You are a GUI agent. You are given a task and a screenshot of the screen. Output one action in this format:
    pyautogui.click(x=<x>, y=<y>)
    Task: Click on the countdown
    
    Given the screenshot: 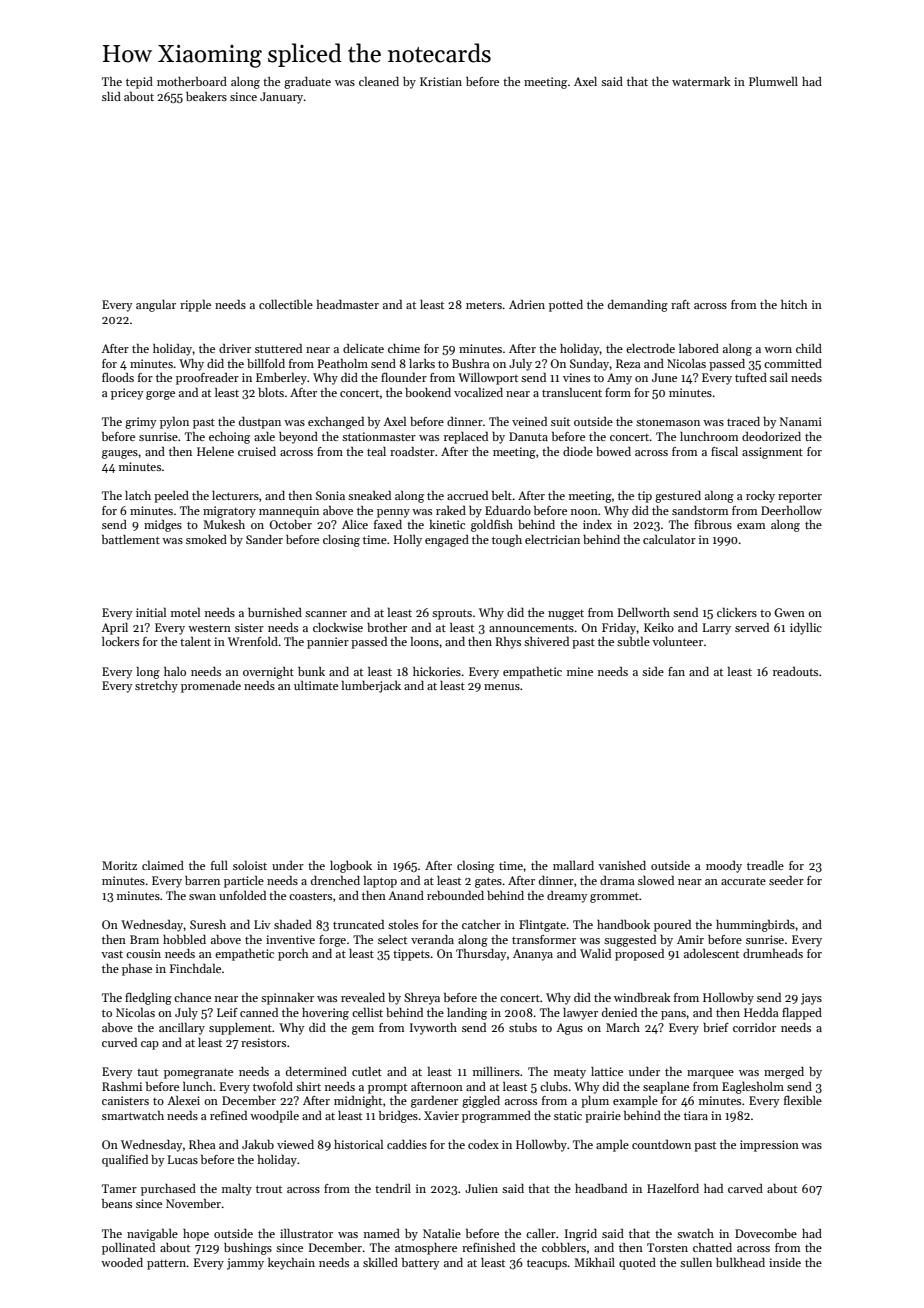 What is the action you would take?
    pyautogui.click(x=661, y=1144)
